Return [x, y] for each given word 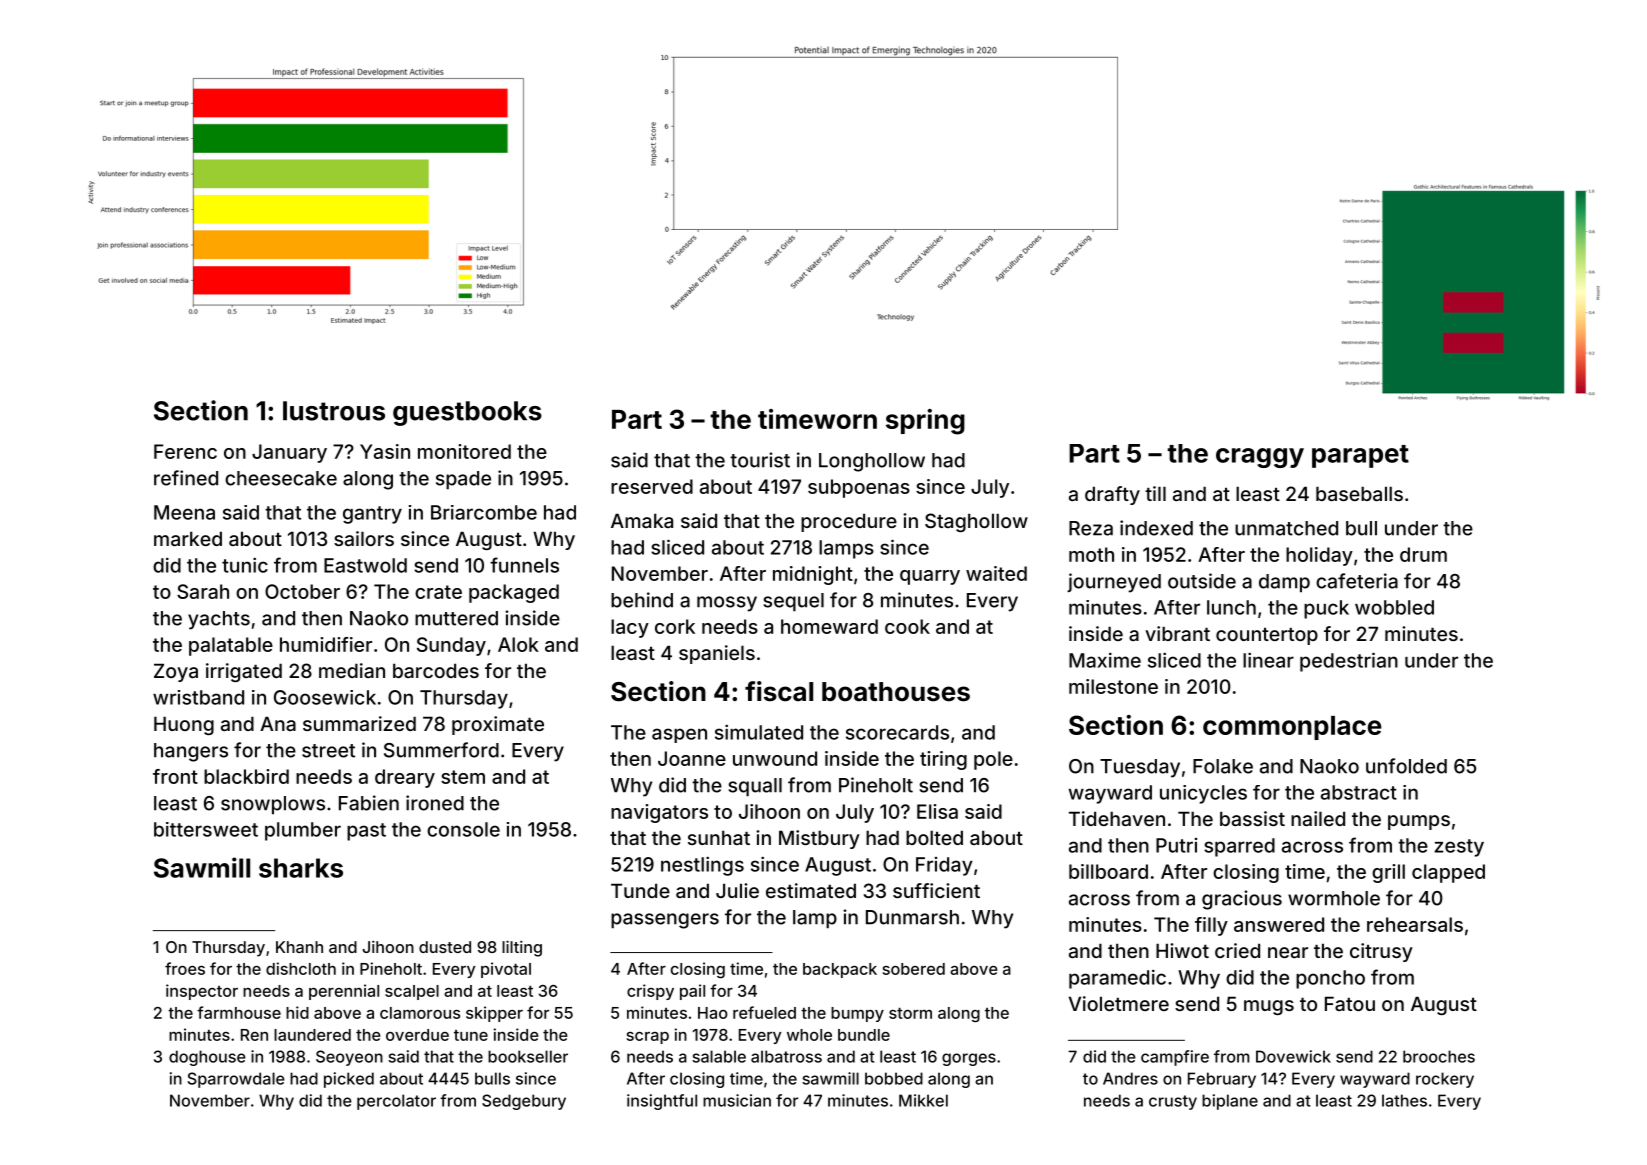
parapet [1360, 456]
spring [925, 422]
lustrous [334, 411]
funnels [524, 565]
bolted [934, 837]
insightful [662, 1102]
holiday [1319, 556]
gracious [1242, 900]
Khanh [299, 947]
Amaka [642, 520]
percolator [396, 1102]
